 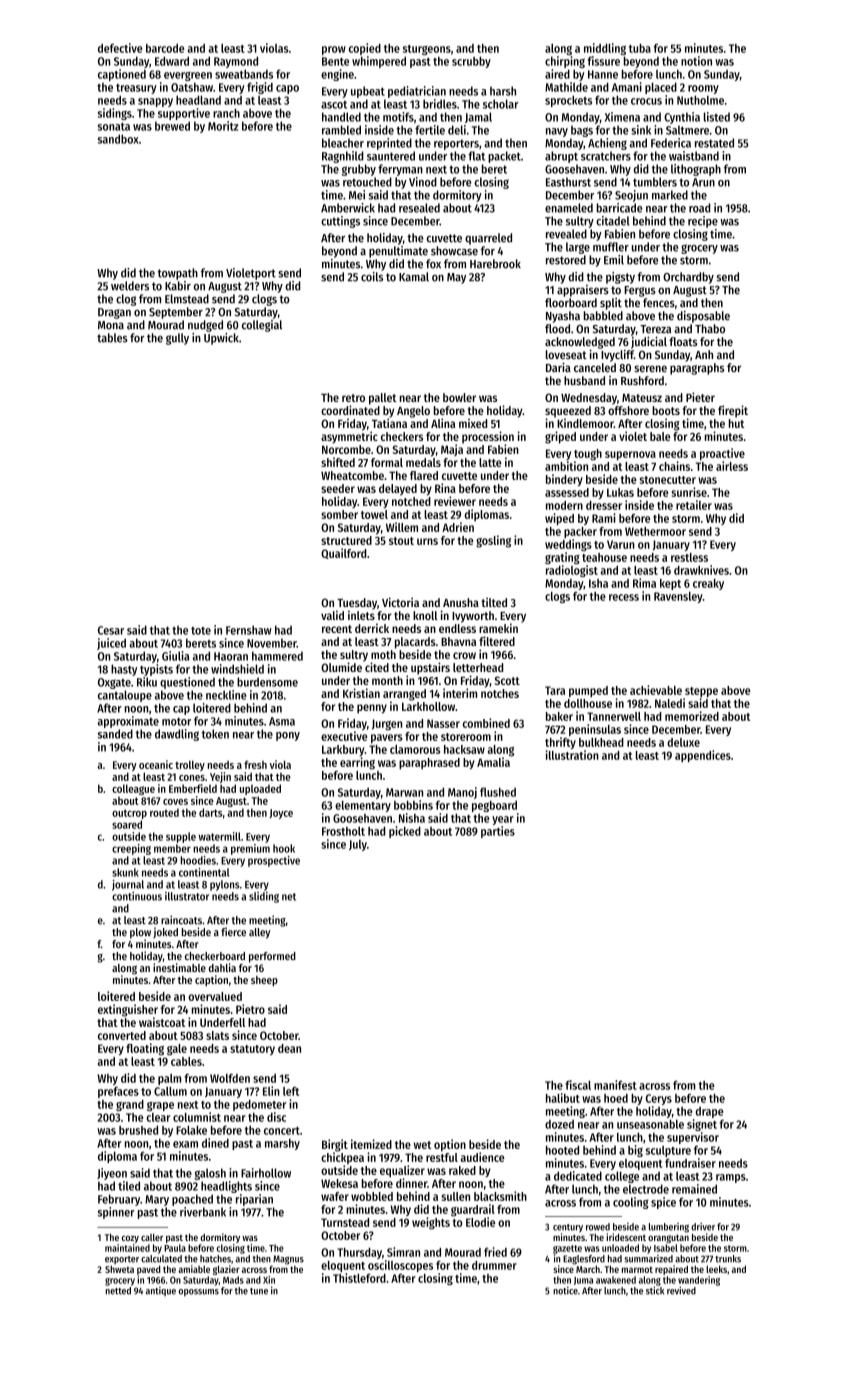 I want to click on Saltmere, so click(x=687, y=130).
